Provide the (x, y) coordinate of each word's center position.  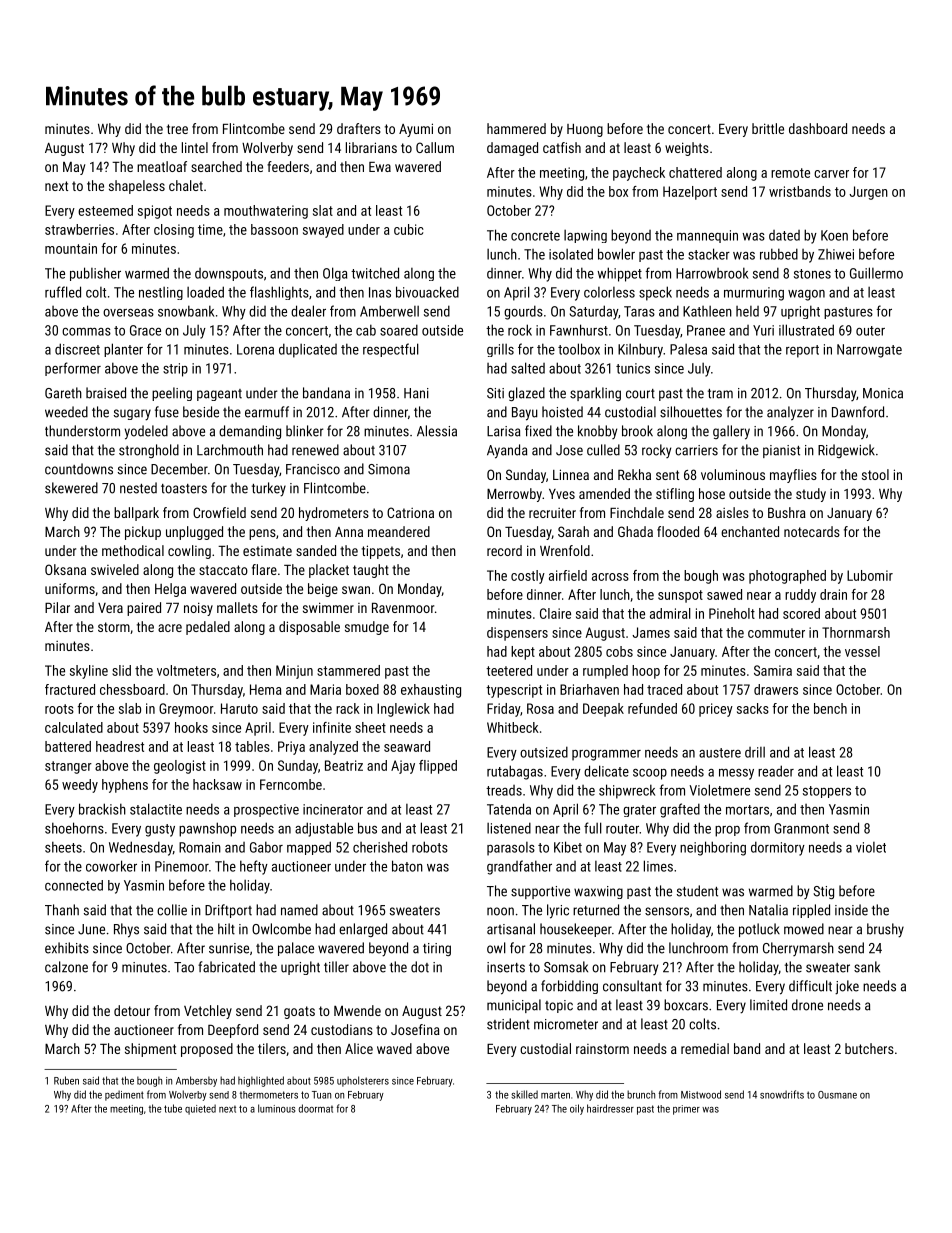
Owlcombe (281, 929)
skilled (524, 1094)
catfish (562, 147)
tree (177, 129)
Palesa (688, 349)
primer (686, 1110)
